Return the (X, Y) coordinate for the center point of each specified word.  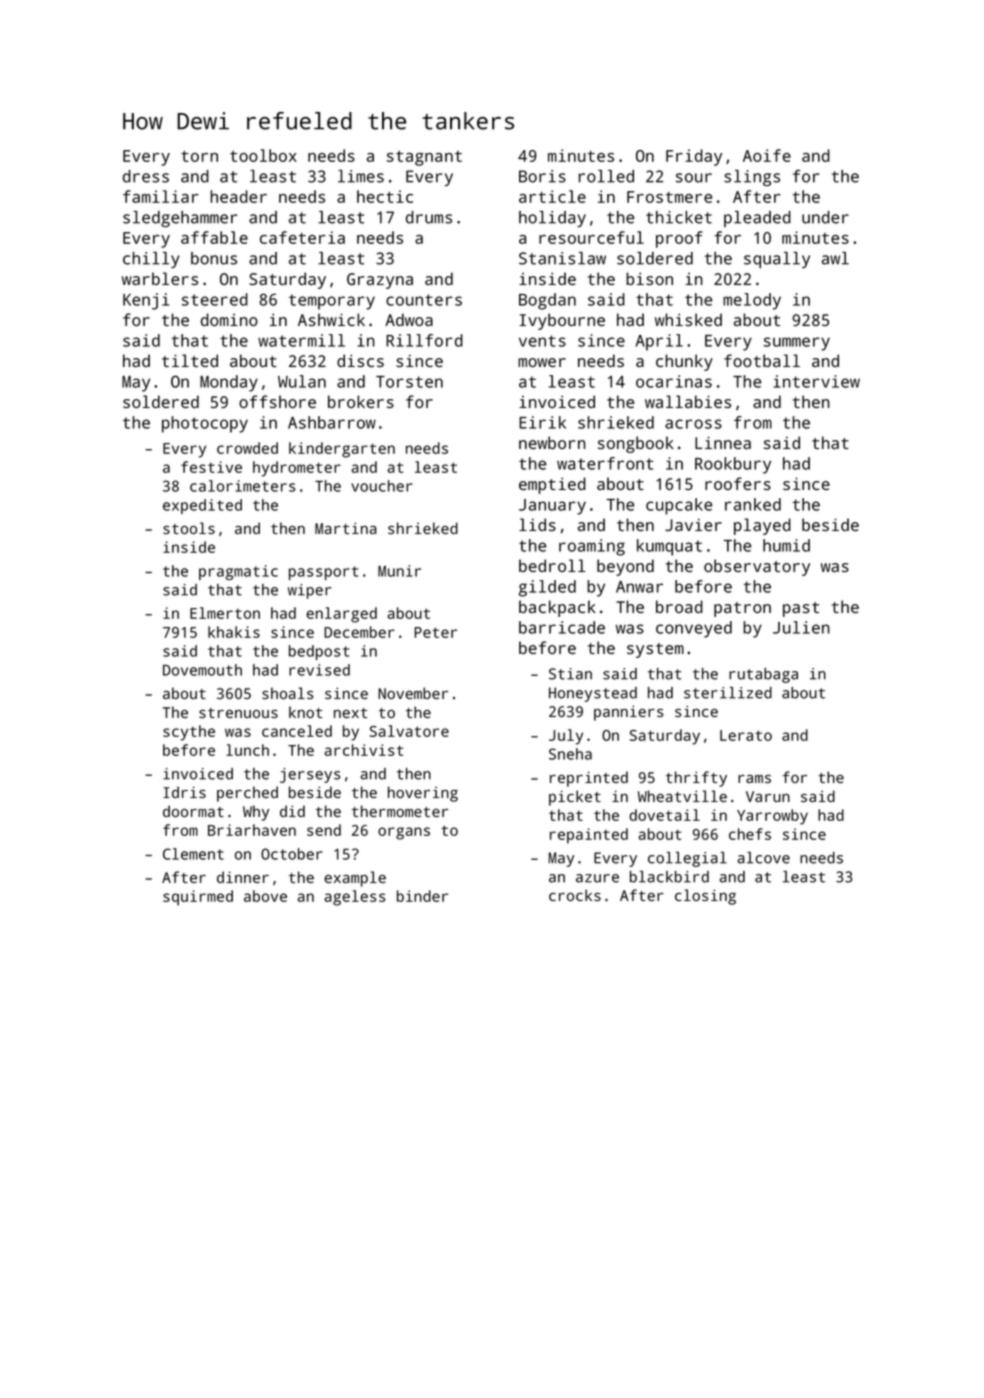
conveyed (694, 629)
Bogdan (547, 301)
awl (835, 258)
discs (360, 360)
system (655, 650)
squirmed (198, 898)
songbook (636, 444)
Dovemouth (202, 670)
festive (211, 467)
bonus (214, 258)
